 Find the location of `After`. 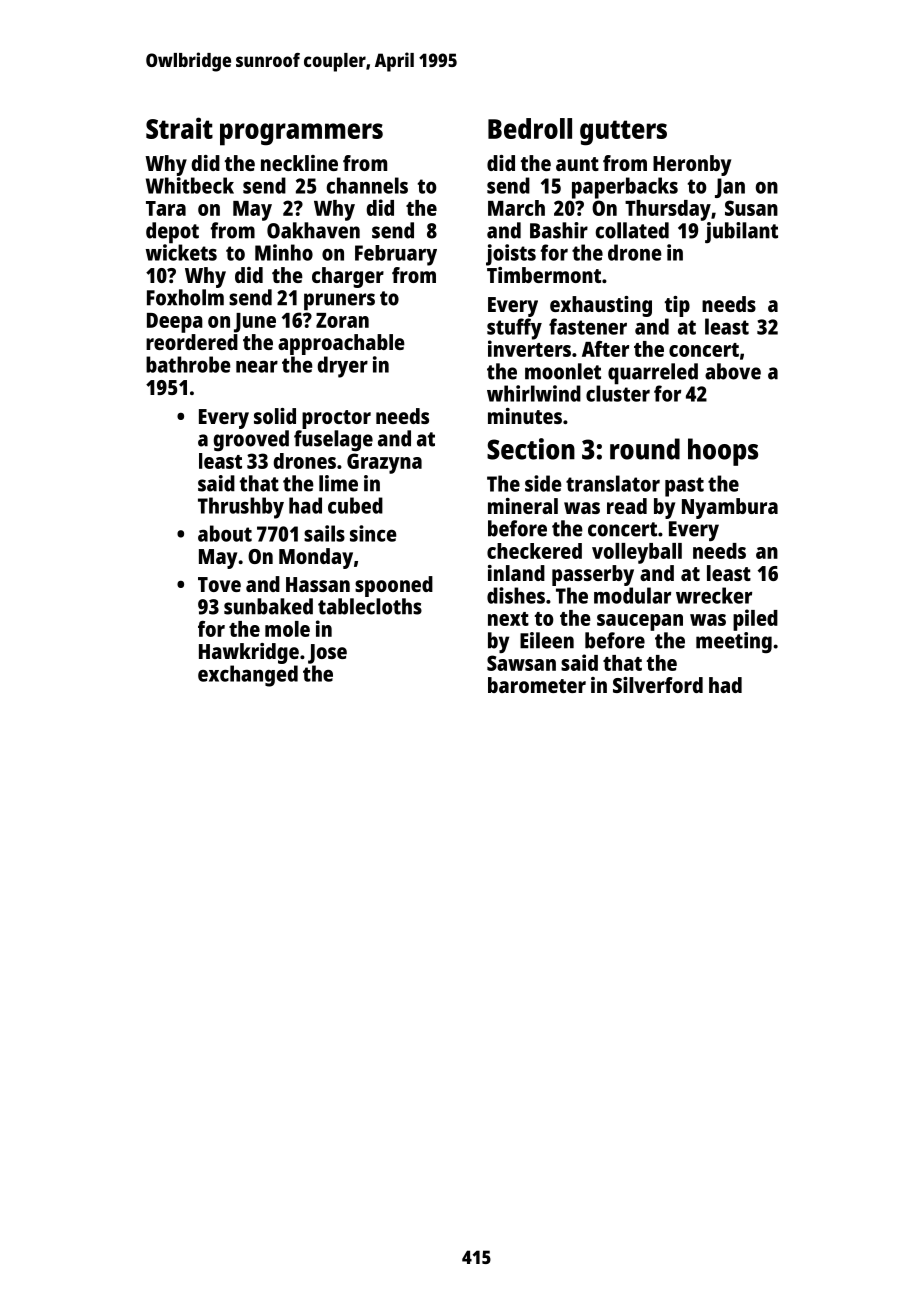

After is located at coordinates (605, 349).
